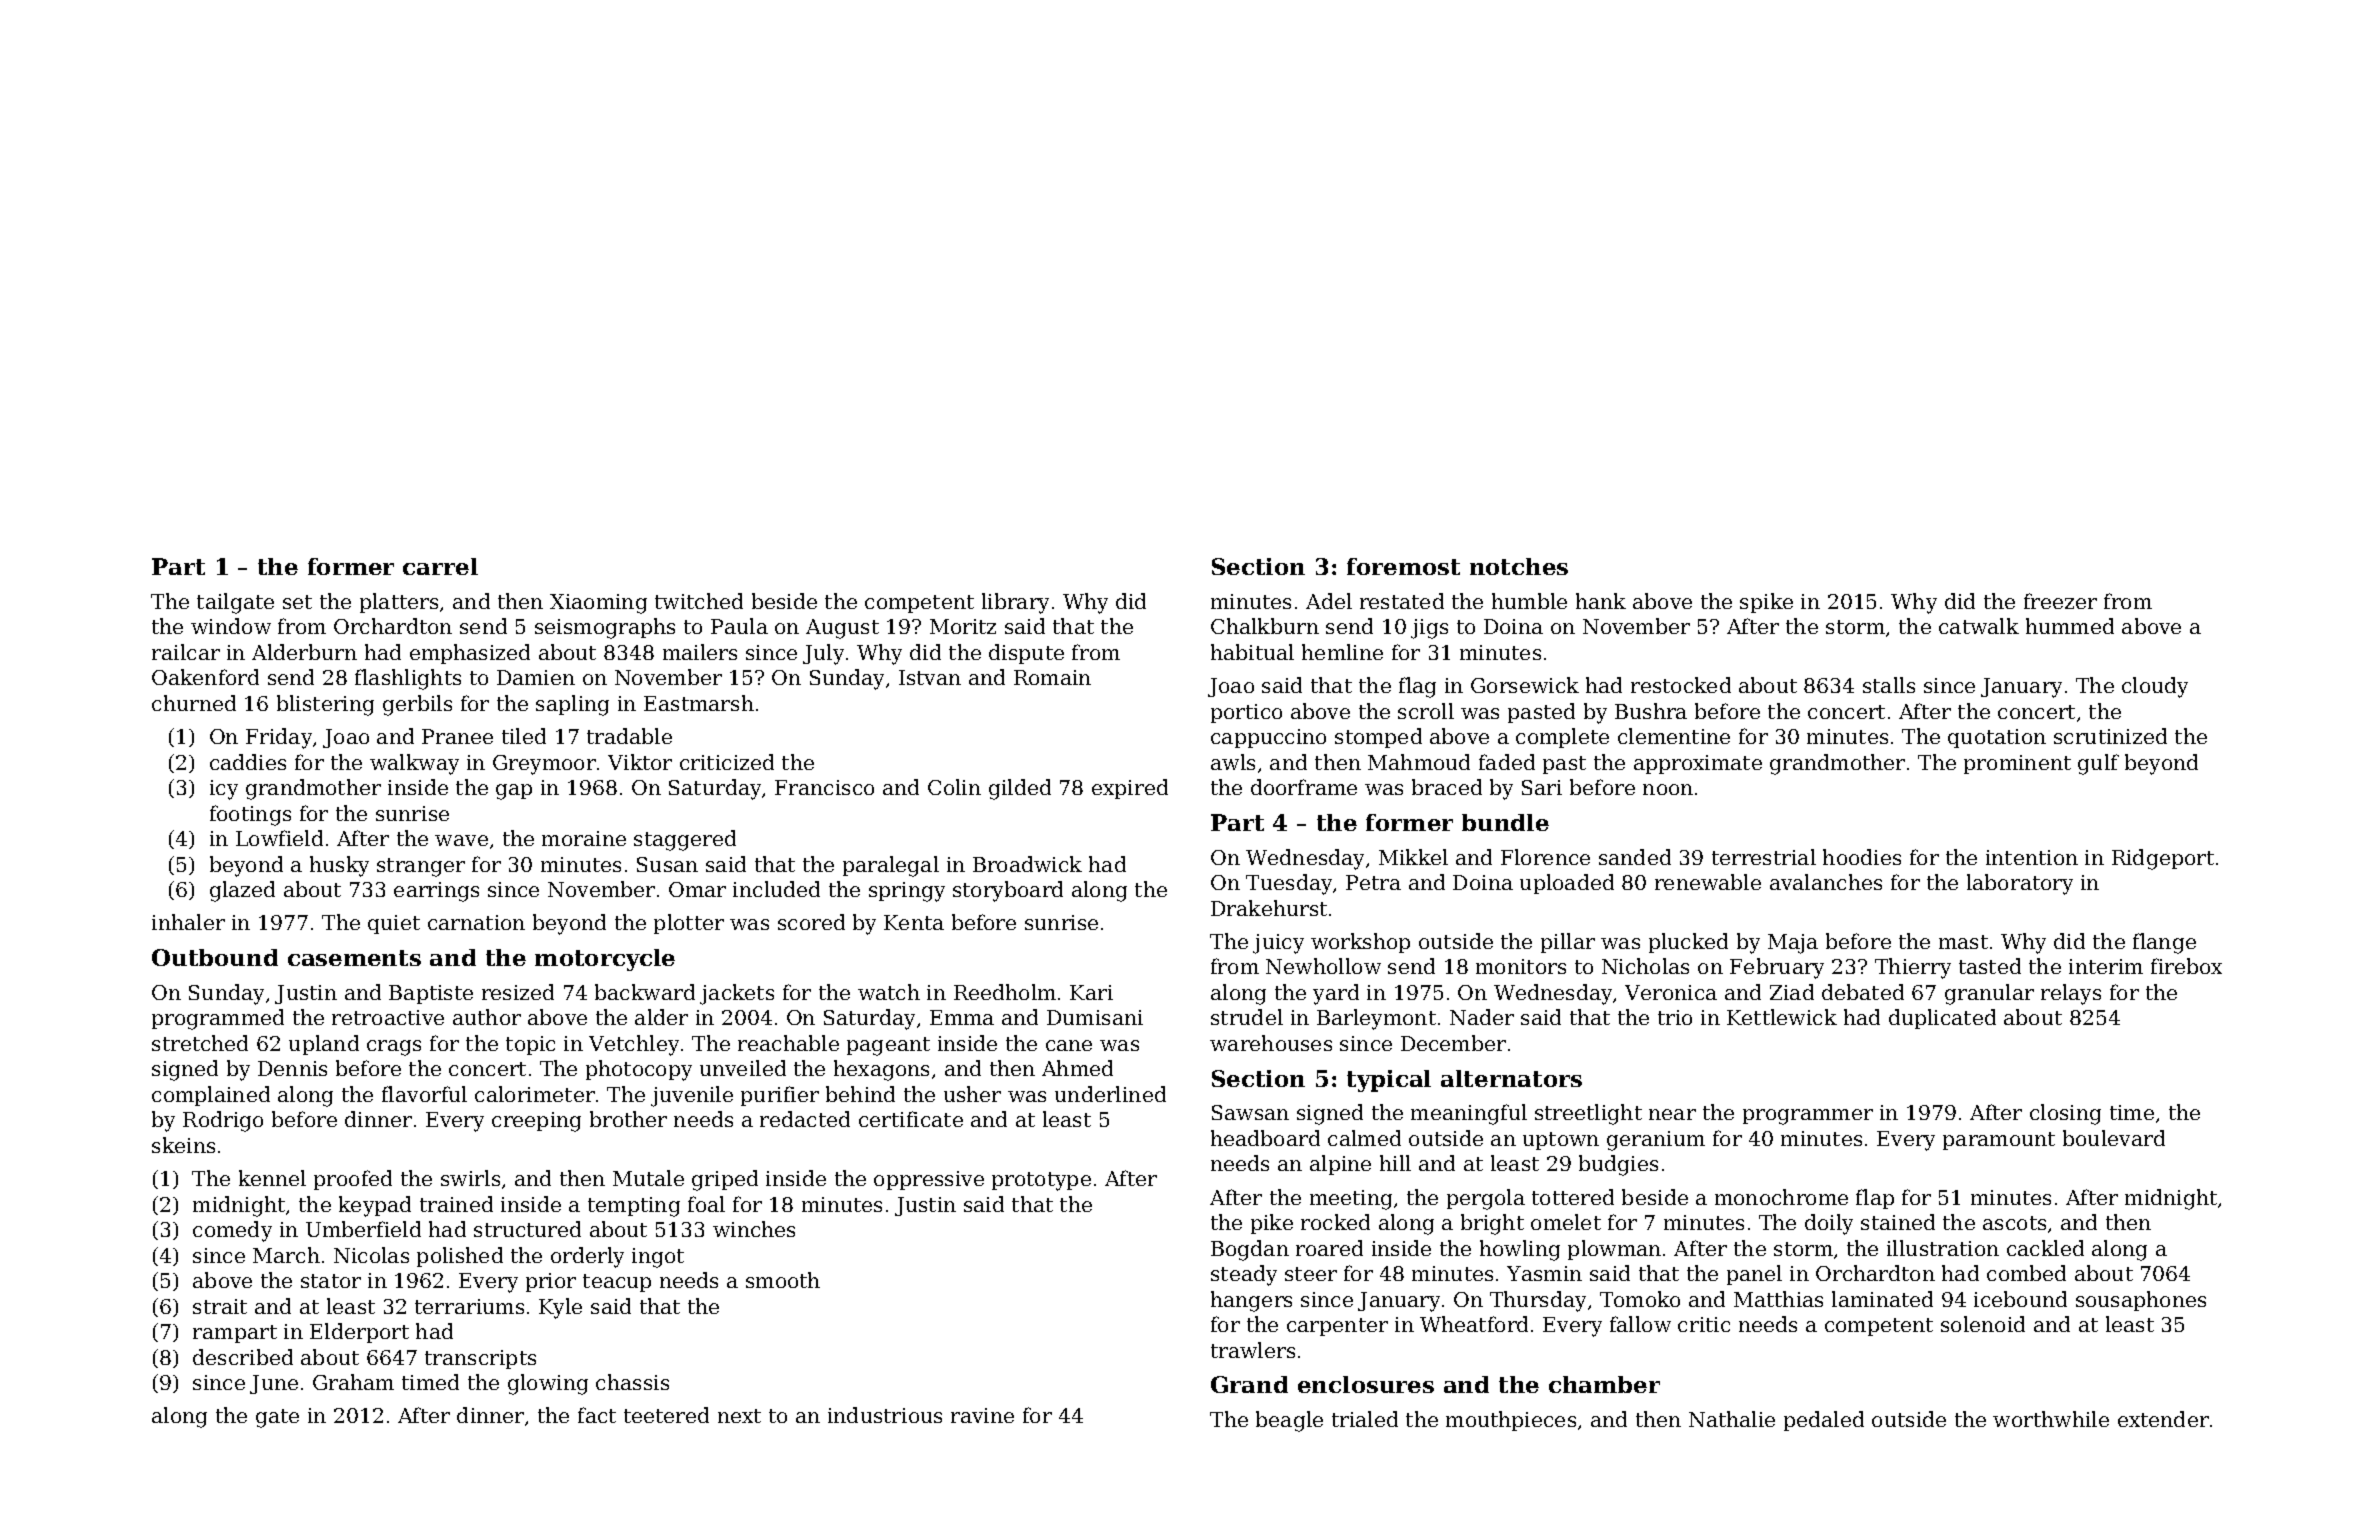 This screenshot has height=1540, width=2380. Describe the element at coordinates (1403, 566) in the screenshot. I see `foremost` at that location.
